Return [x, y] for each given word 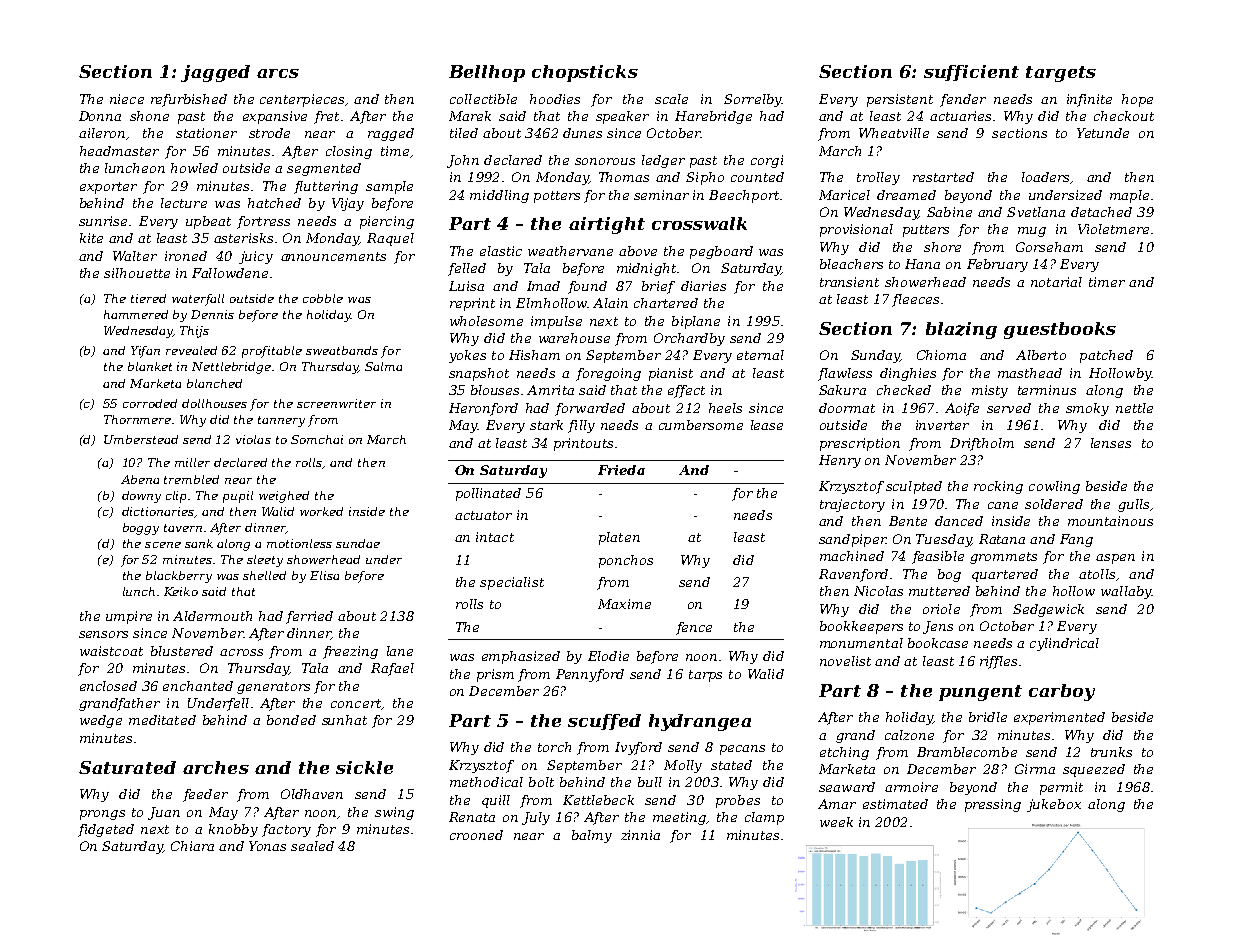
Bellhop [487, 73]
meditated [162, 720]
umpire [129, 617]
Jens [938, 627]
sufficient [971, 73]
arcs [278, 73]
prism [495, 675]
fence [694, 628]
